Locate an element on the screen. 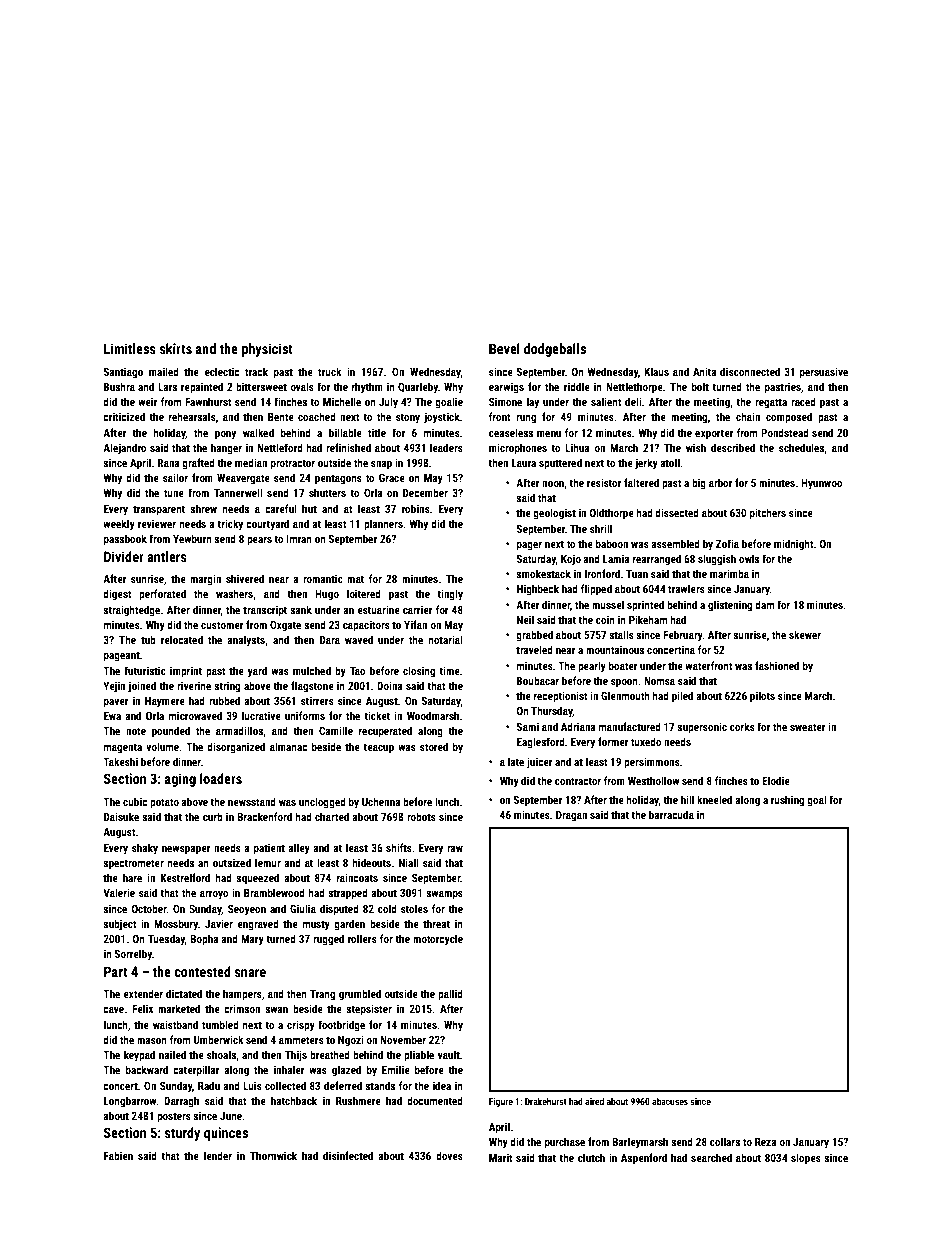 This screenshot has height=1233, width=952. Dragan is located at coordinates (571, 816).
